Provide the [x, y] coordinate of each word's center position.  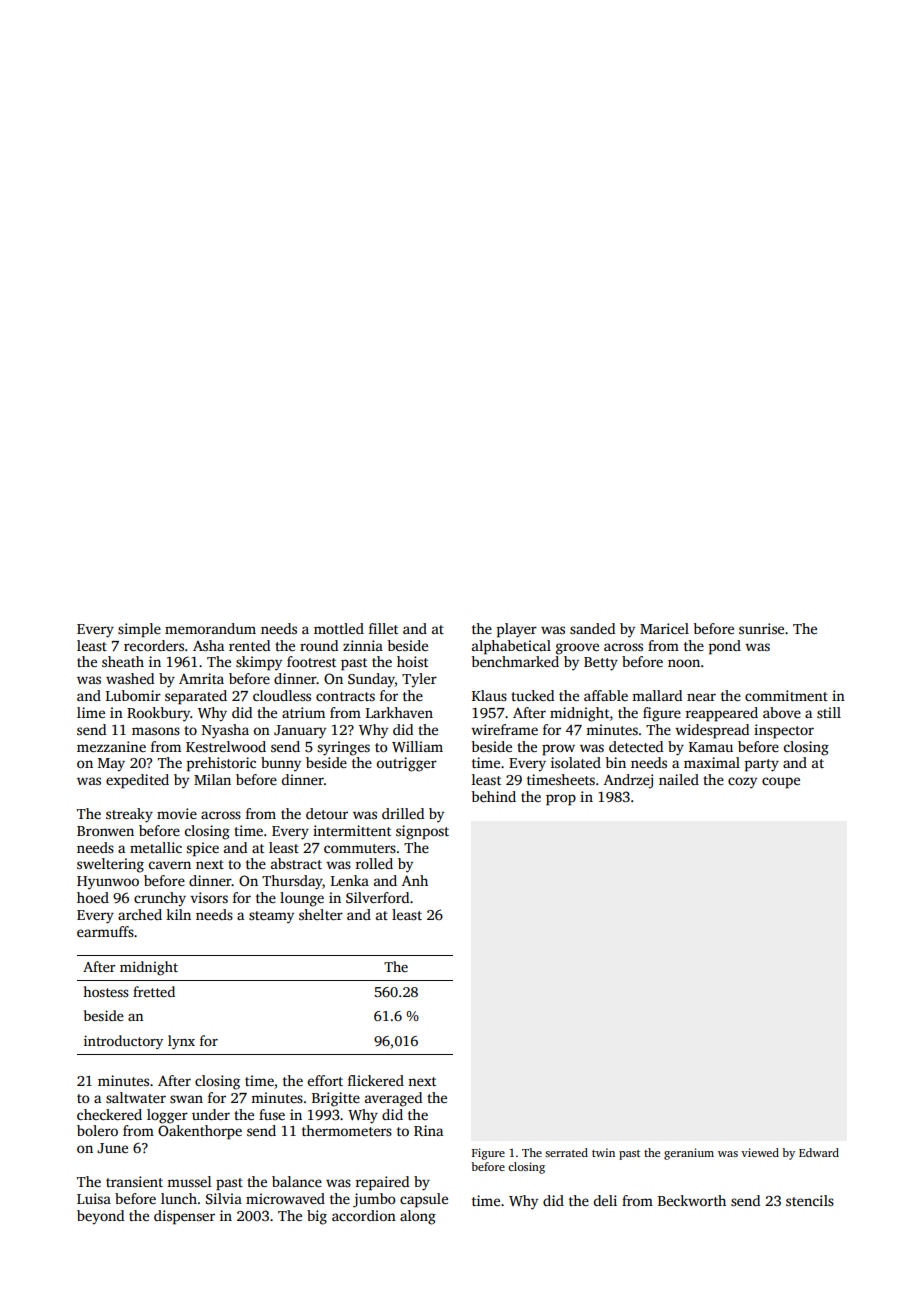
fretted [154, 991]
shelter [321, 914]
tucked [532, 695]
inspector [784, 731]
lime [91, 712]
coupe [781, 783]
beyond [100, 1217]
